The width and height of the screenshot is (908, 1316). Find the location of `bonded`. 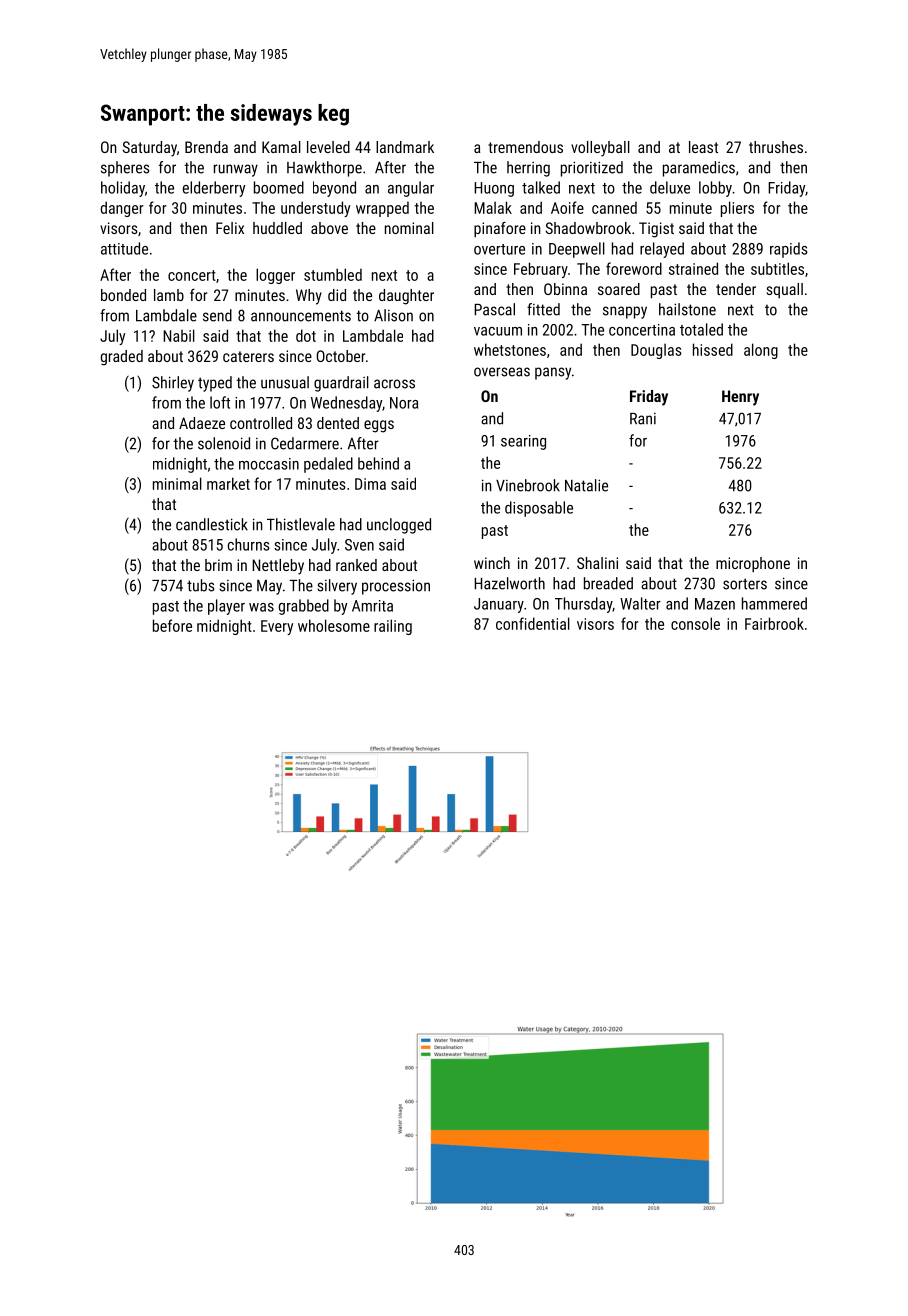

bonded is located at coordinates (123, 295).
